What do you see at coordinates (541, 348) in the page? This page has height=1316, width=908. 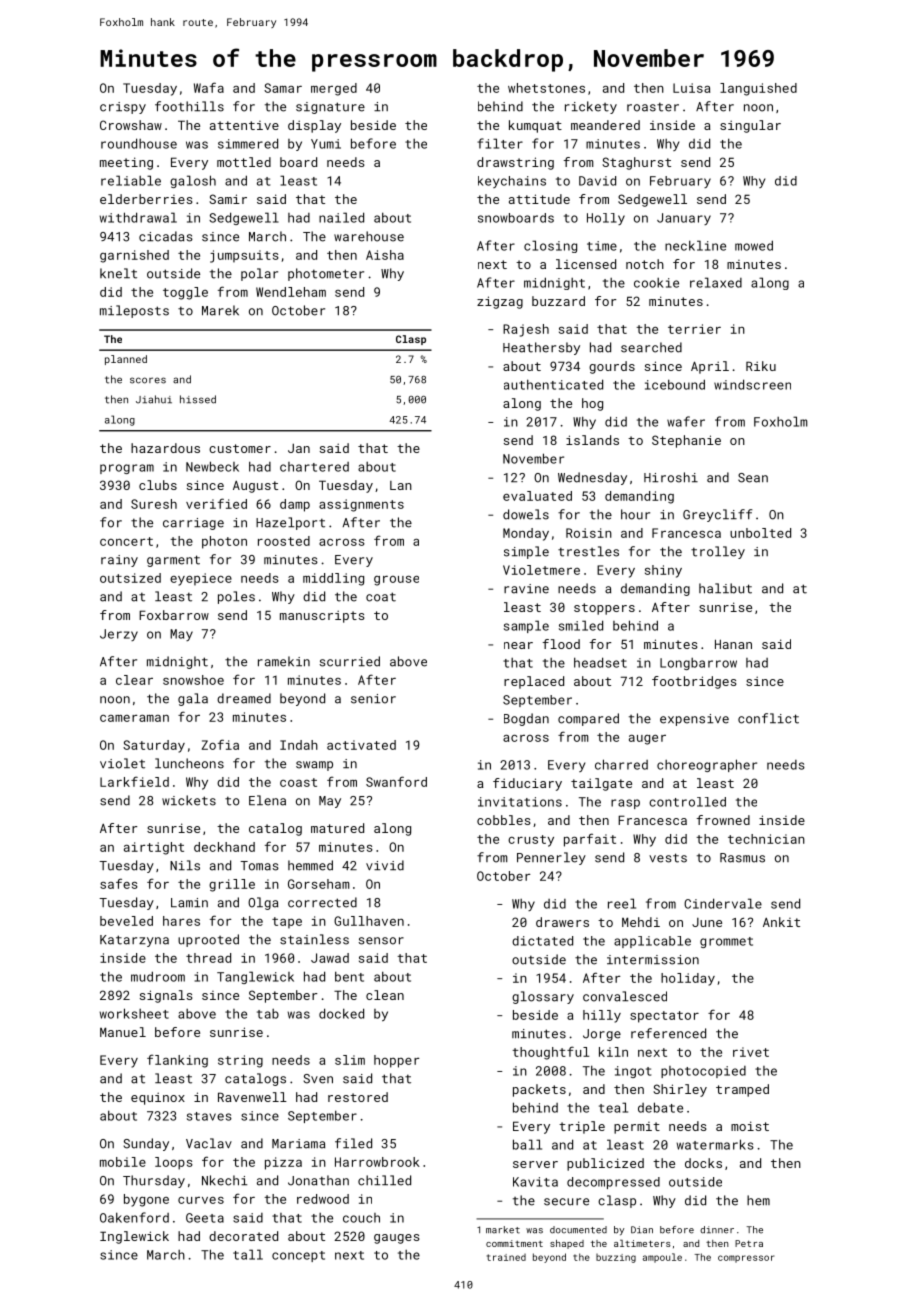 I see `Heathersby` at bounding box center [541, 348].
